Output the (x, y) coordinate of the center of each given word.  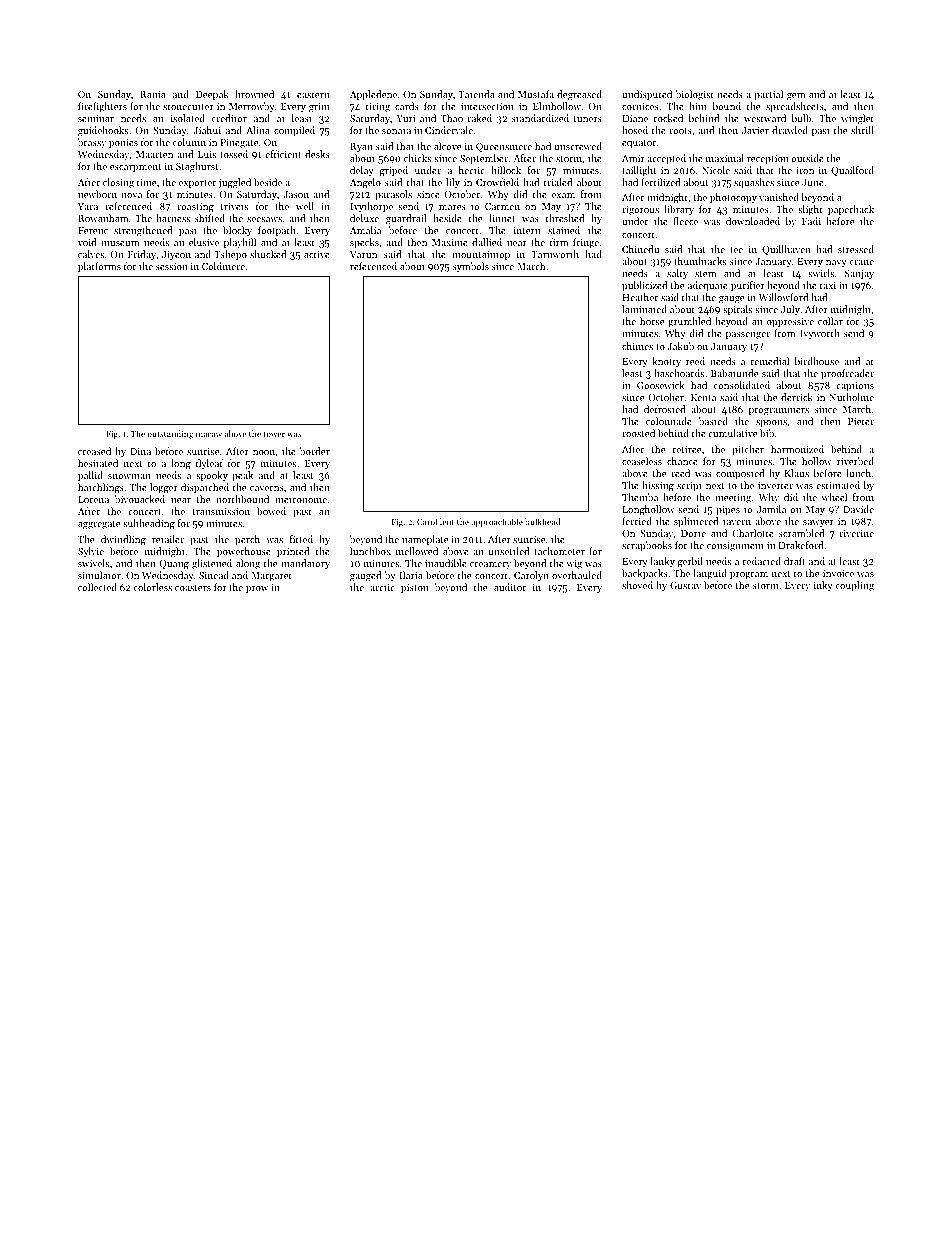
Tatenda (476, 94)
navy (836, 263)
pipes (728, 510)
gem (796, 97)
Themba (640, 497)
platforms (99, 267)
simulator (99, 575)
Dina (140, 451)
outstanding (170, 434)
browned (254, 94)
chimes (637, 346)
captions (855, 386)
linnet (502, 218)
